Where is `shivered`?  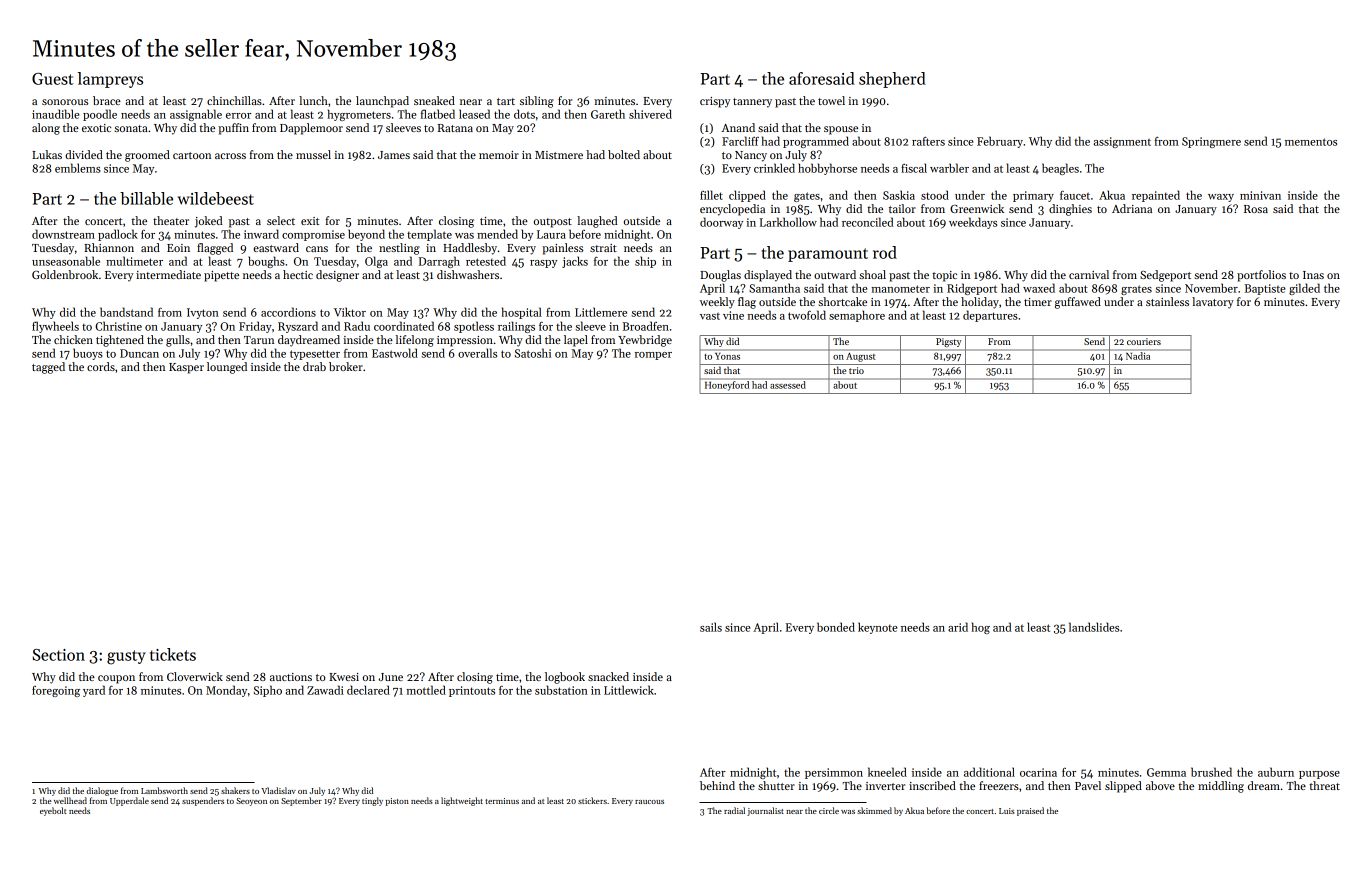
shivered is located at coordinates (650, 114).
